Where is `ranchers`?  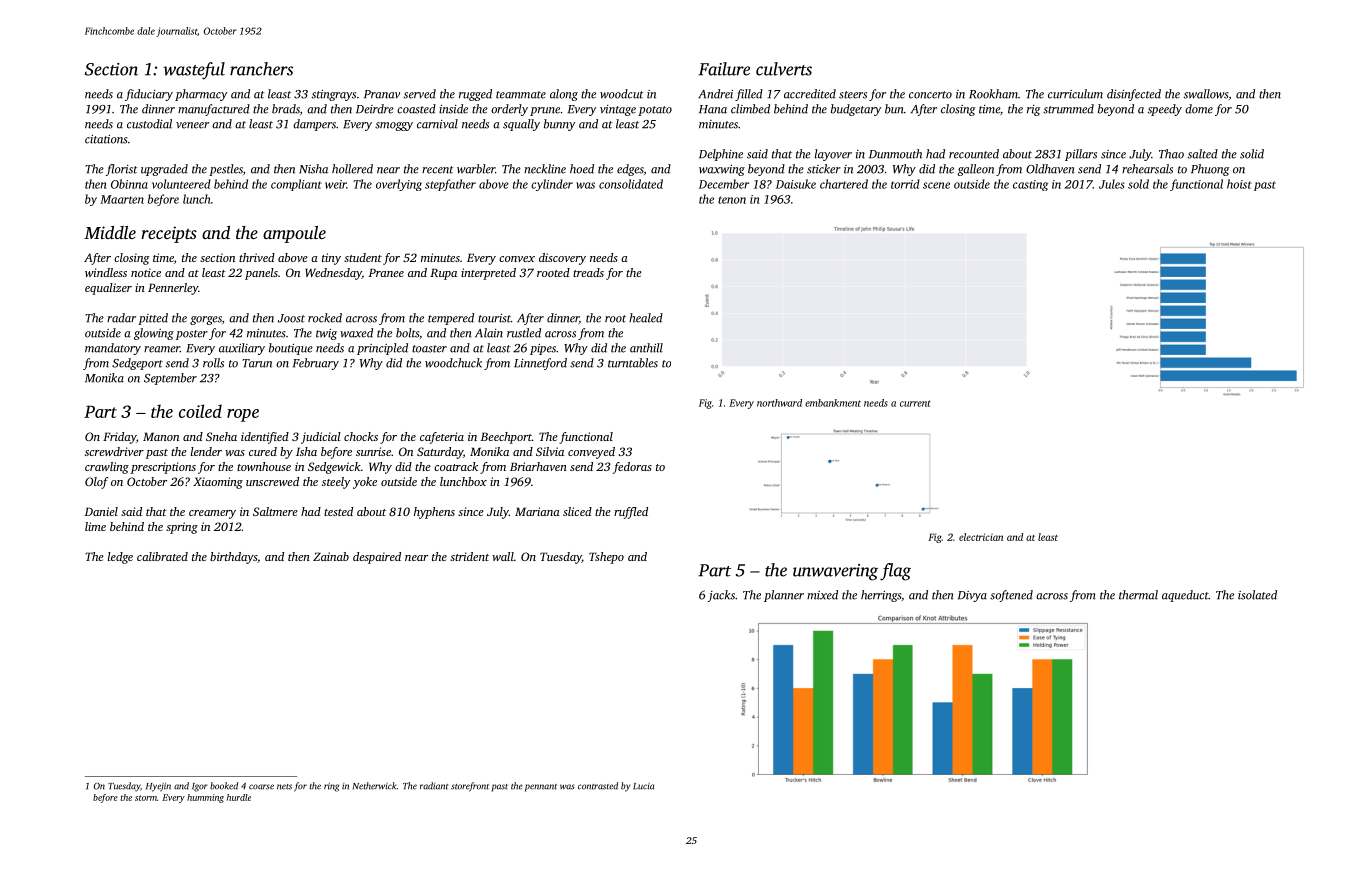 ranchers is located at coordinates (261, 69).
